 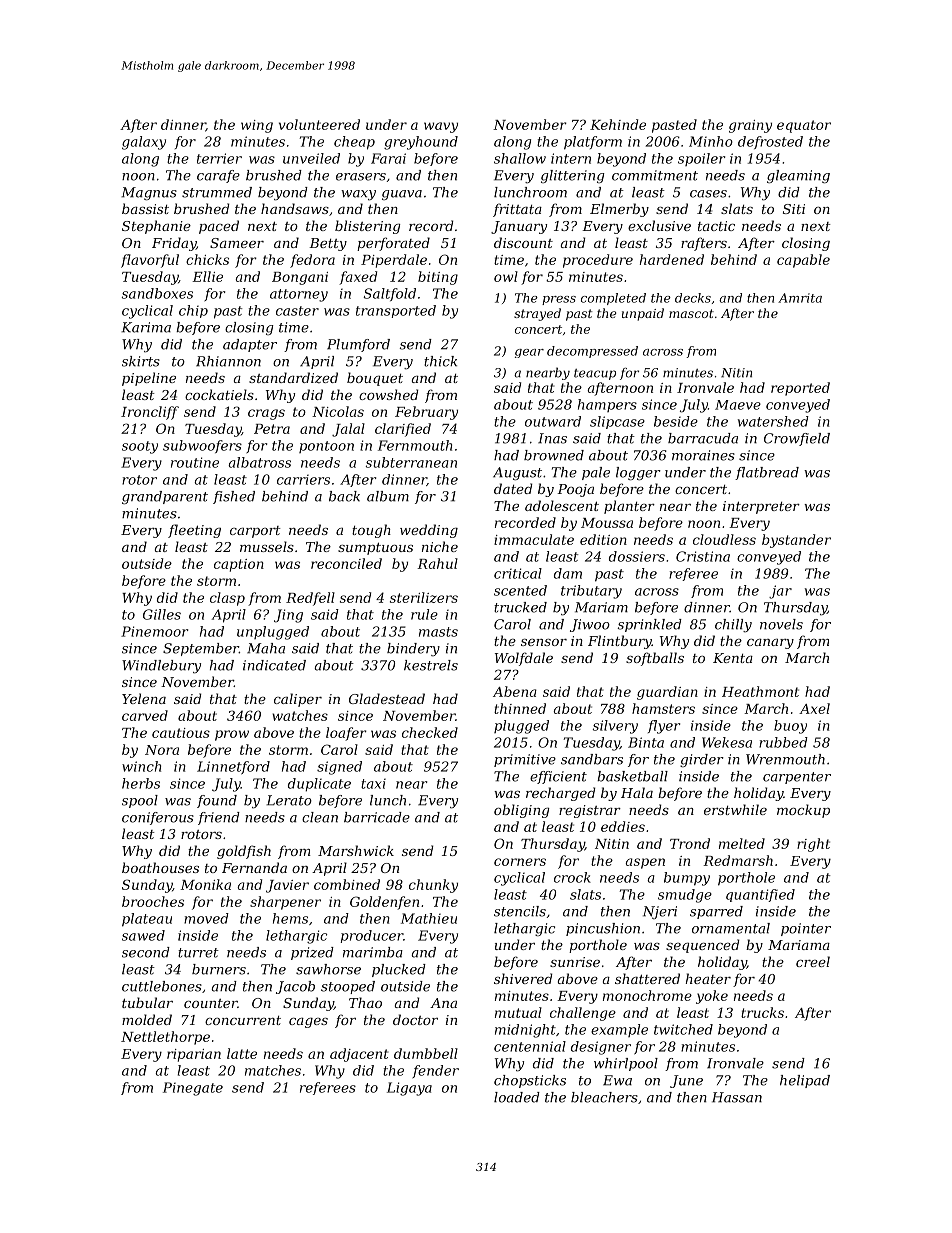 What do you see at coordinates (257, 126) in the image?
I see `wing` at bounding box center [257, 126].
